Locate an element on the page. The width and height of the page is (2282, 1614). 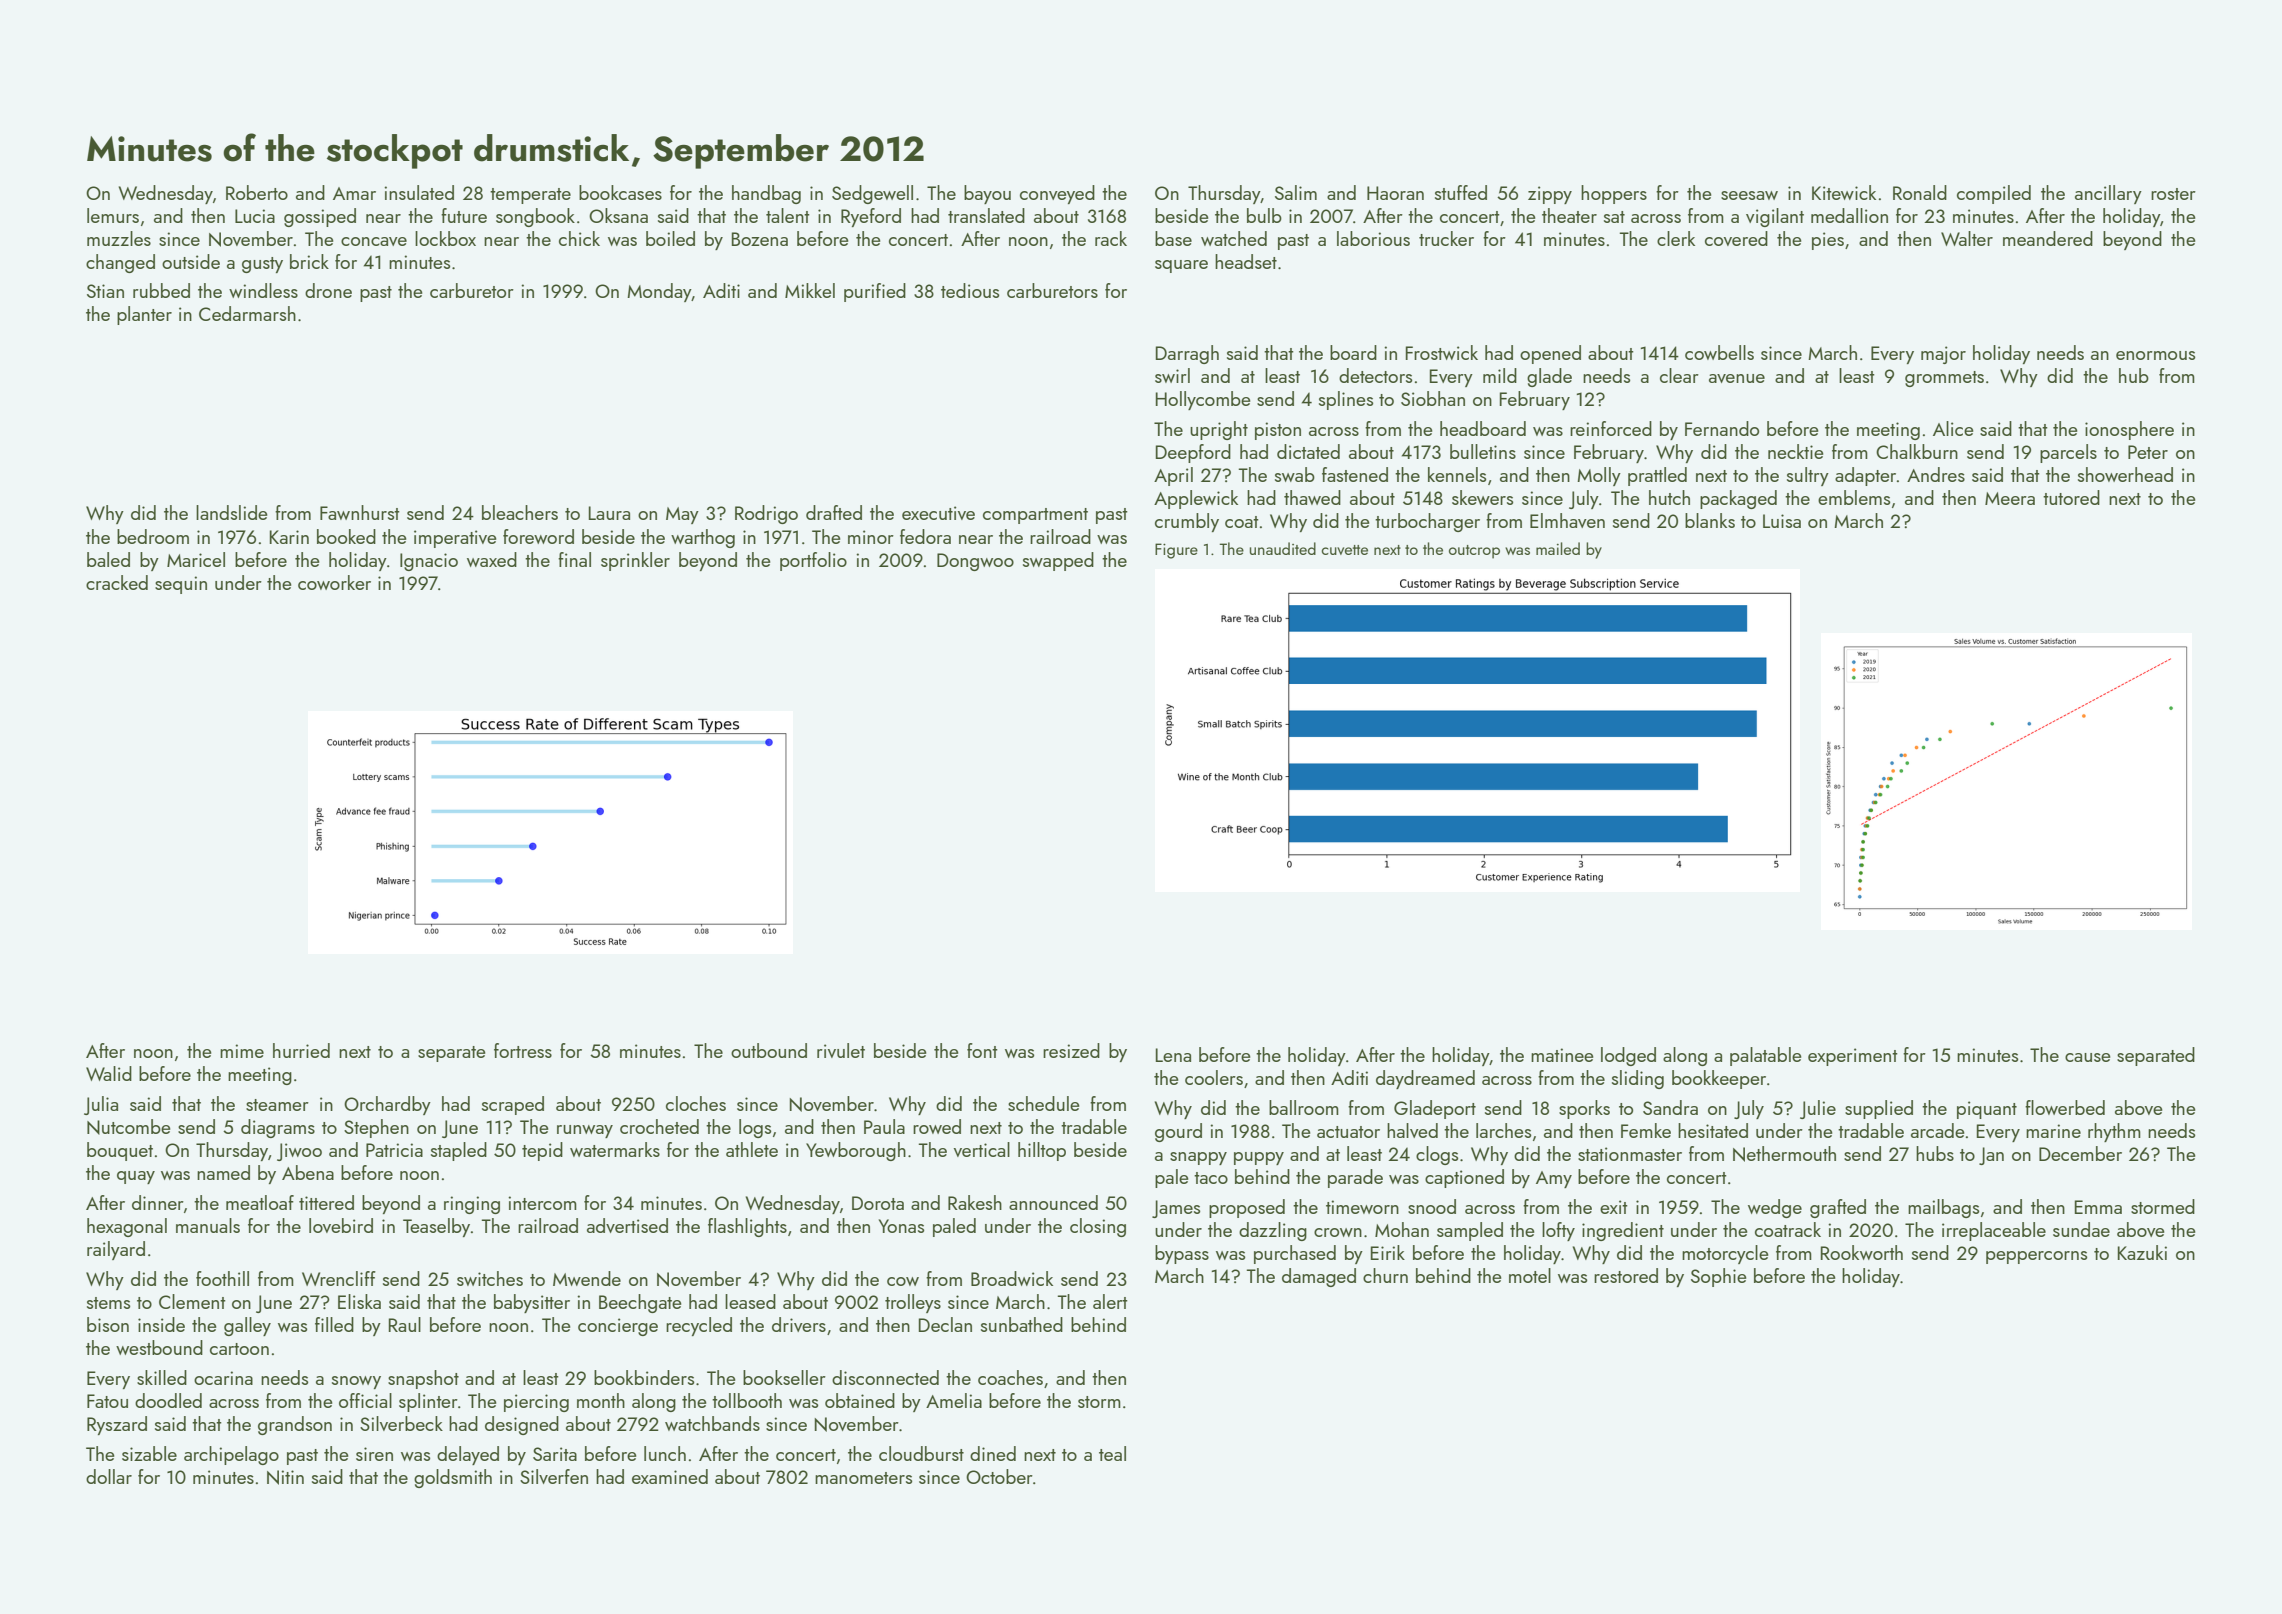
Nitin is located at coordinates (285, 1477).
